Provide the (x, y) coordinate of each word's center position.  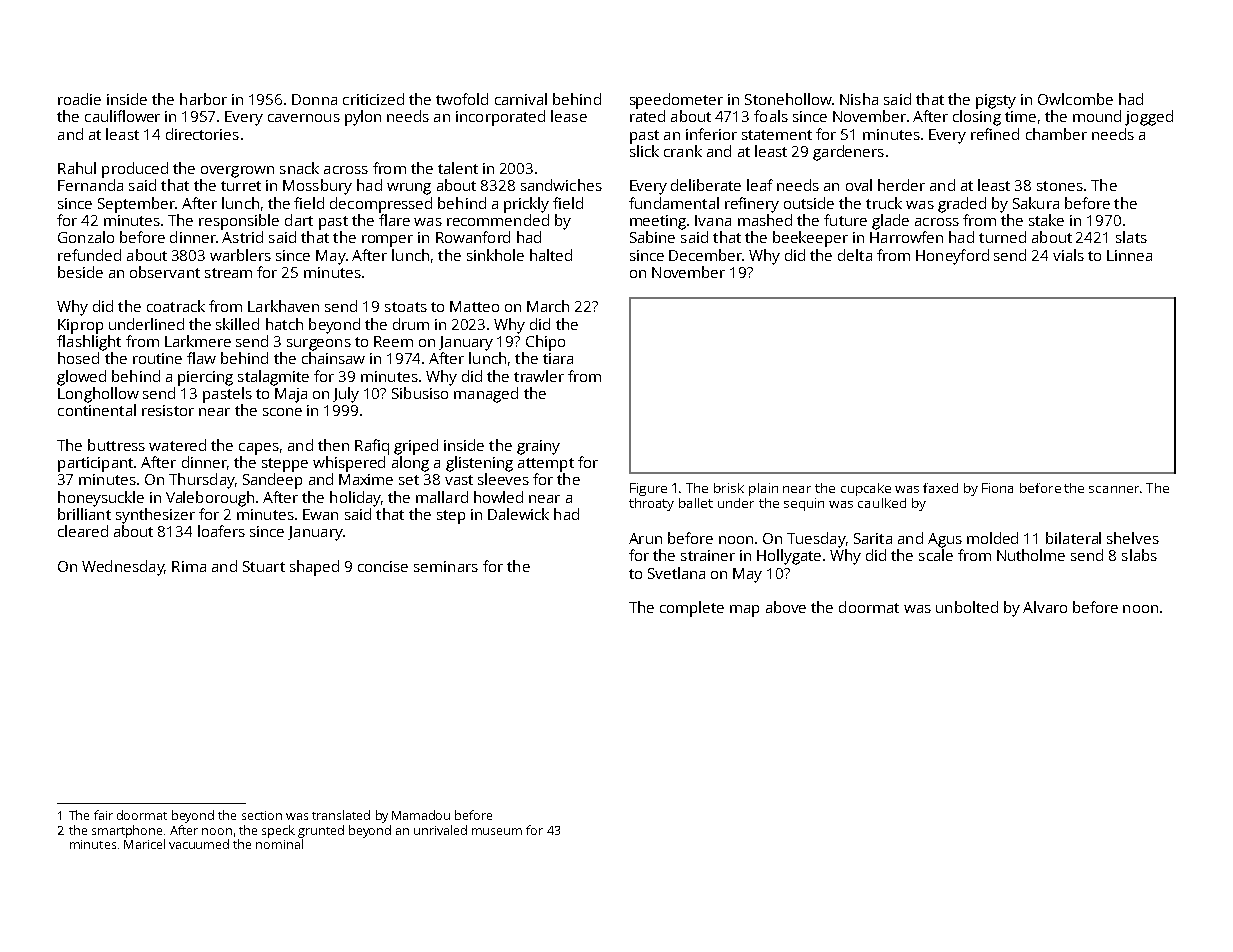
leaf (760, 185)
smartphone (127, 831)
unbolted (967, 607)
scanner (1114, 489)
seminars (446, 566)
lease (569, 116)
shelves (1133, 538)
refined (995, 134)
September (136, 205)
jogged (1149, 118)
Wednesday (123, 568)
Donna (314, 99)
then (333, 445)
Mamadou (421, 815)
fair (103, 815)
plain (763, 489)
